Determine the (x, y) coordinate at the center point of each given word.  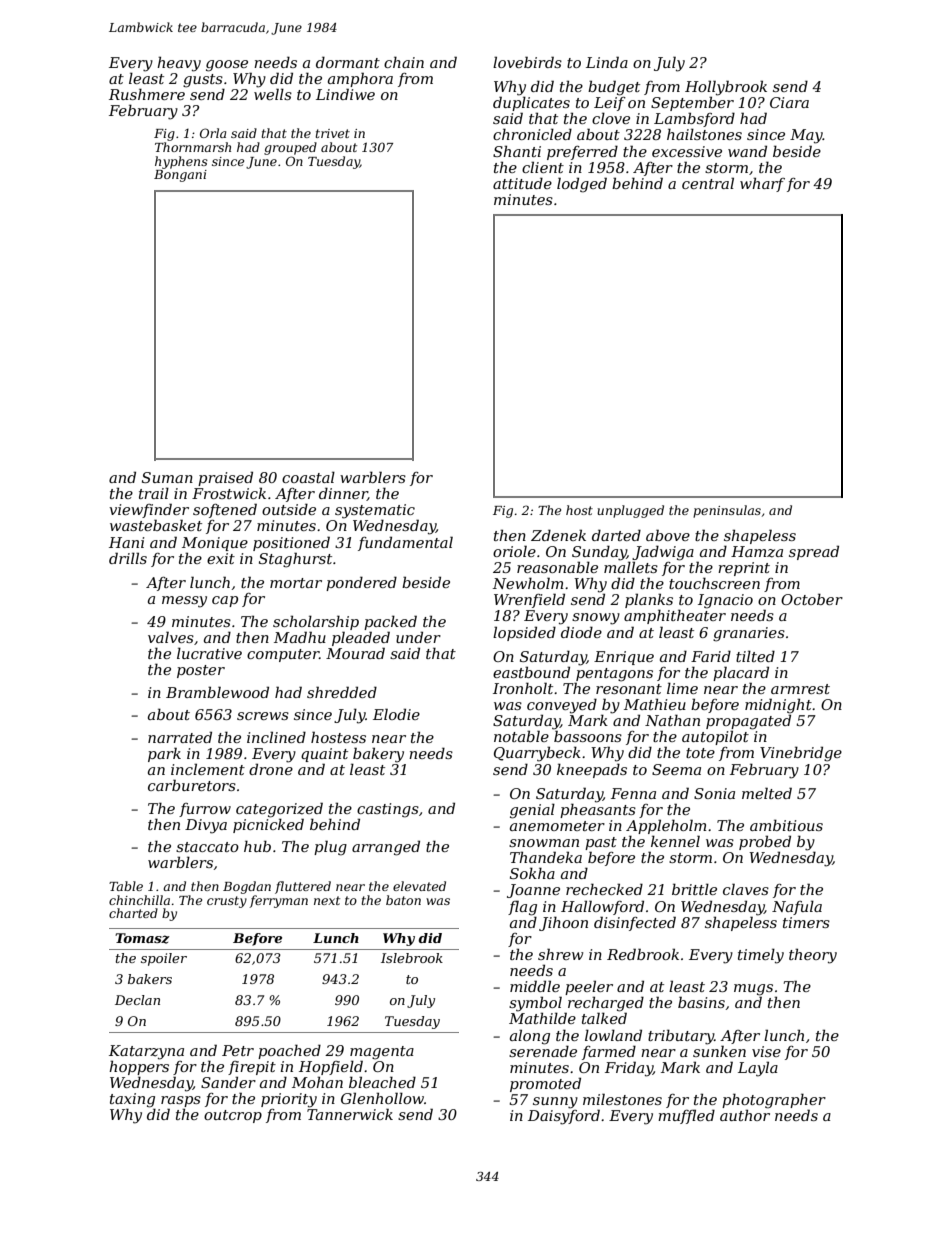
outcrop (233, 1116)
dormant (348, 62)
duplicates (531, 103)
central (708, 183)
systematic (375, 511)
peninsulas (727, 511)
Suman (167, 477)
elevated (419, 886)
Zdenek (558, 535)
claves (746, 889)
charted (133, 913)
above (668, 535)
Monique (215, 544)
